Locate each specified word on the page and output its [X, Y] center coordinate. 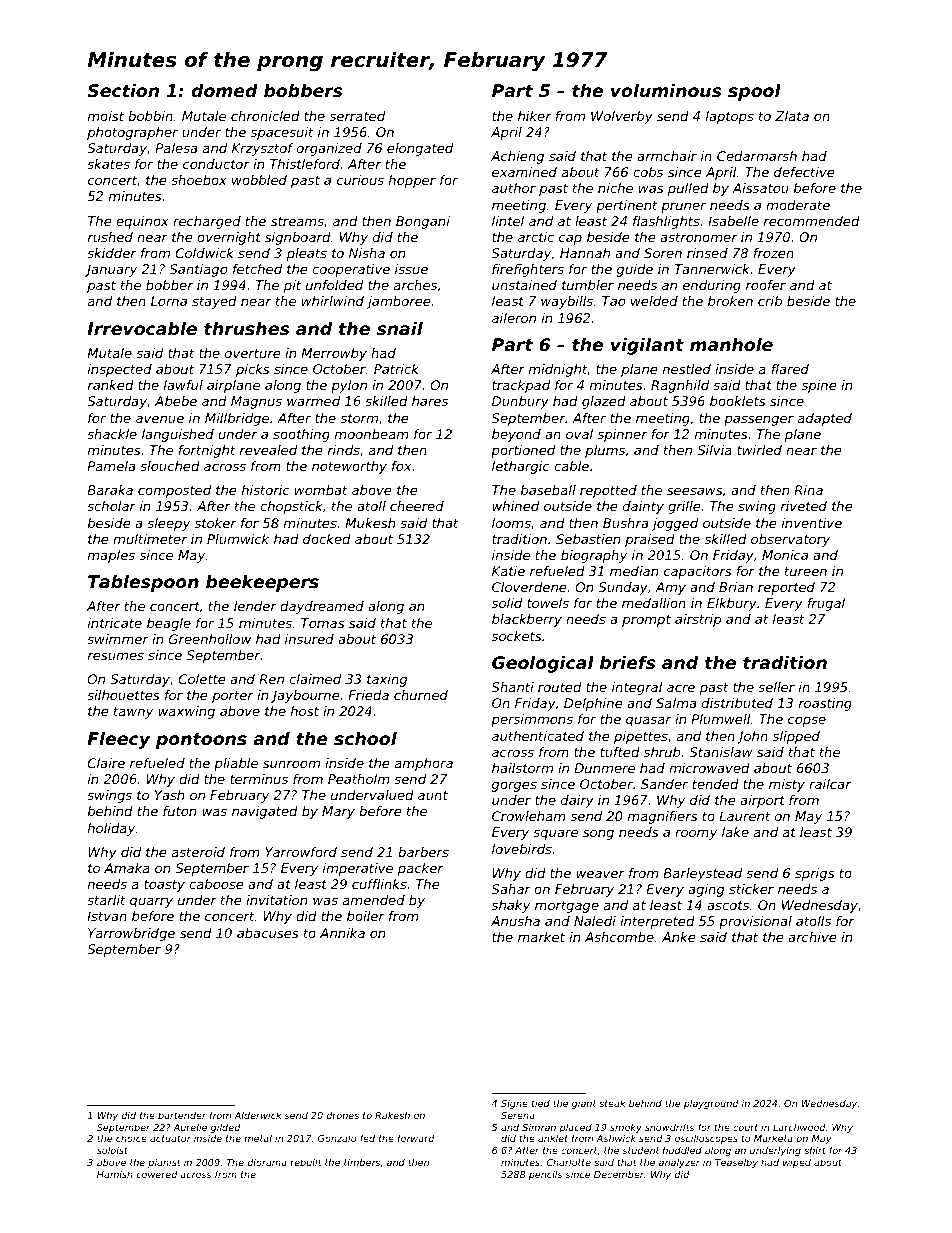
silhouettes [123, 695]
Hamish [115, 1174]
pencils [545, 1175]
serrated [357, 116]
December [619, 1174]
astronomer [698, 237]
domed [224, 90]
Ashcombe [619, 937]
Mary [338, 812]
